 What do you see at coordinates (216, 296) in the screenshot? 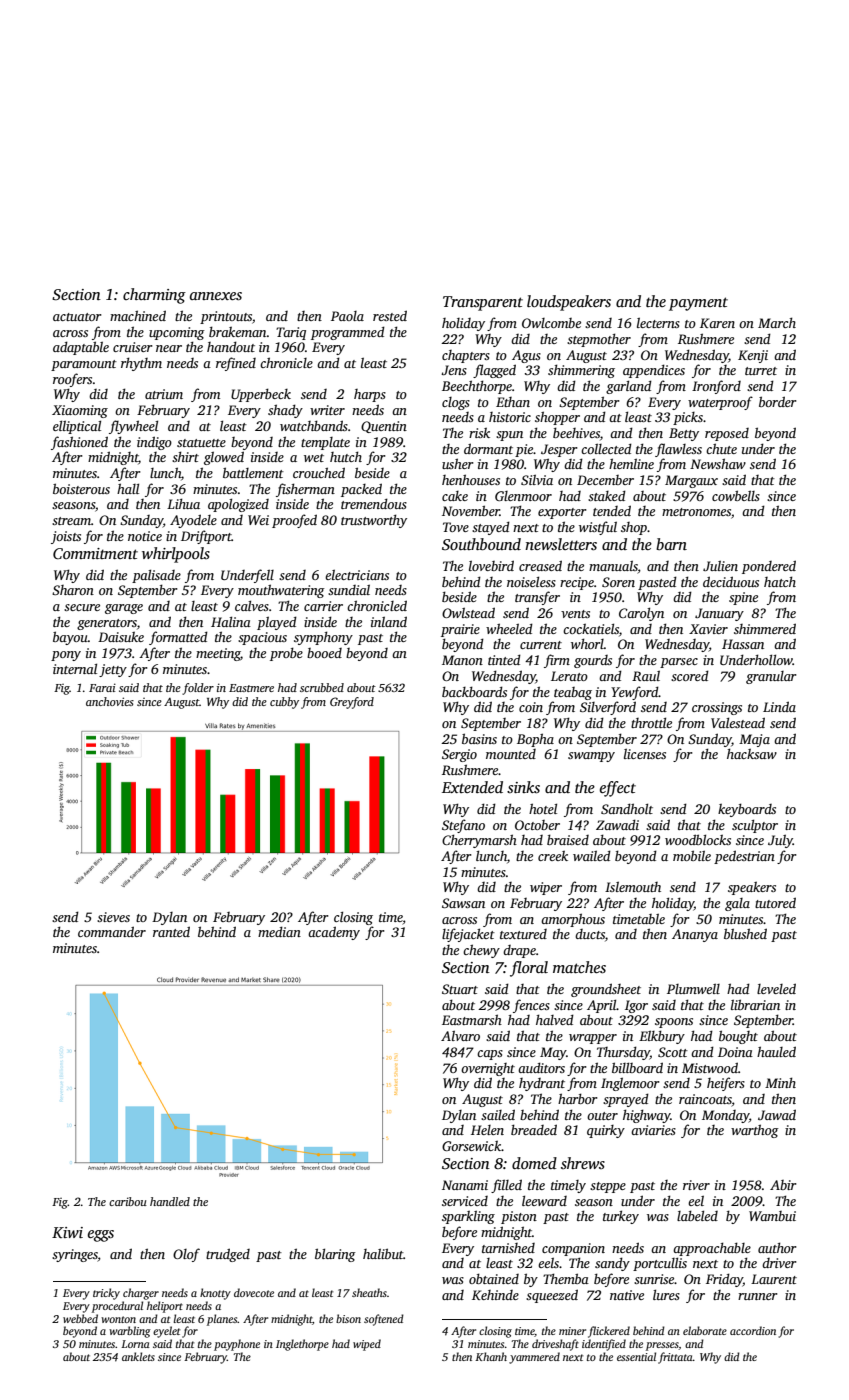
I see `annexes` at bounding box center [216, 296].
